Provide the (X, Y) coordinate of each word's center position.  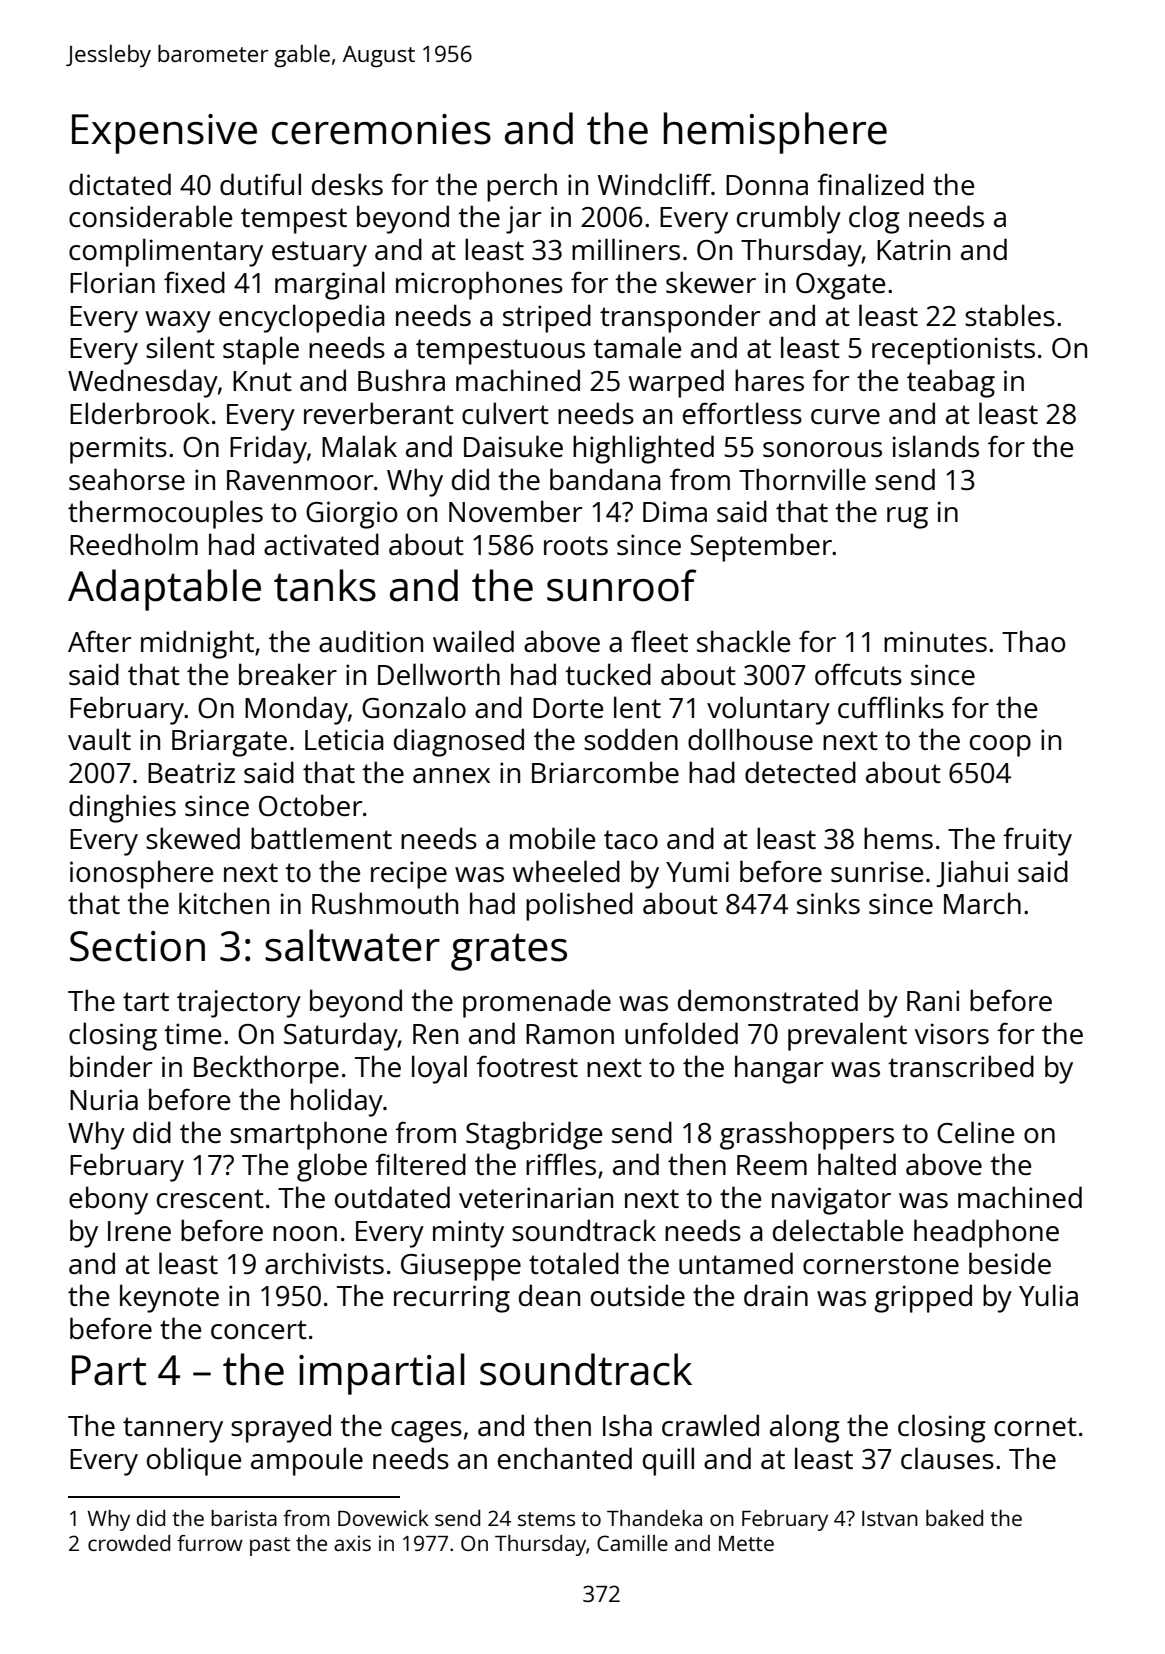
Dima (675, 511)
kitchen (224, 903)
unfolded (681, 1033)
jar (523, 220)
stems (546, 1519)
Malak (359, 446)
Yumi (697, 871)
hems (898, 838)
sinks (828, 903)
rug (907, 518)
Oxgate (840, 286)
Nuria (104, 1099)
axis (352, 1543)
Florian (112, 282)
